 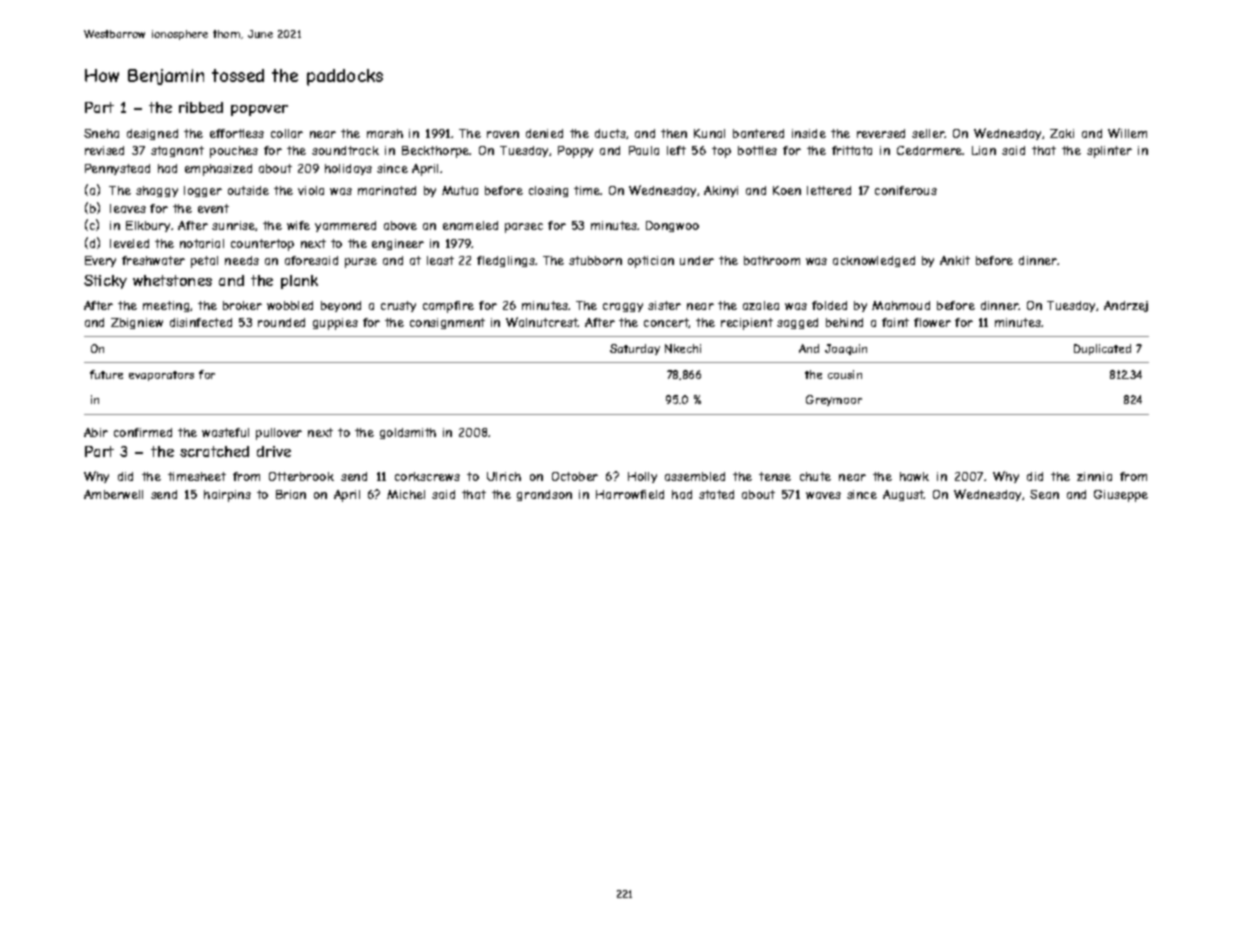 I want to click on ducts, so click(x=610, y=133).
